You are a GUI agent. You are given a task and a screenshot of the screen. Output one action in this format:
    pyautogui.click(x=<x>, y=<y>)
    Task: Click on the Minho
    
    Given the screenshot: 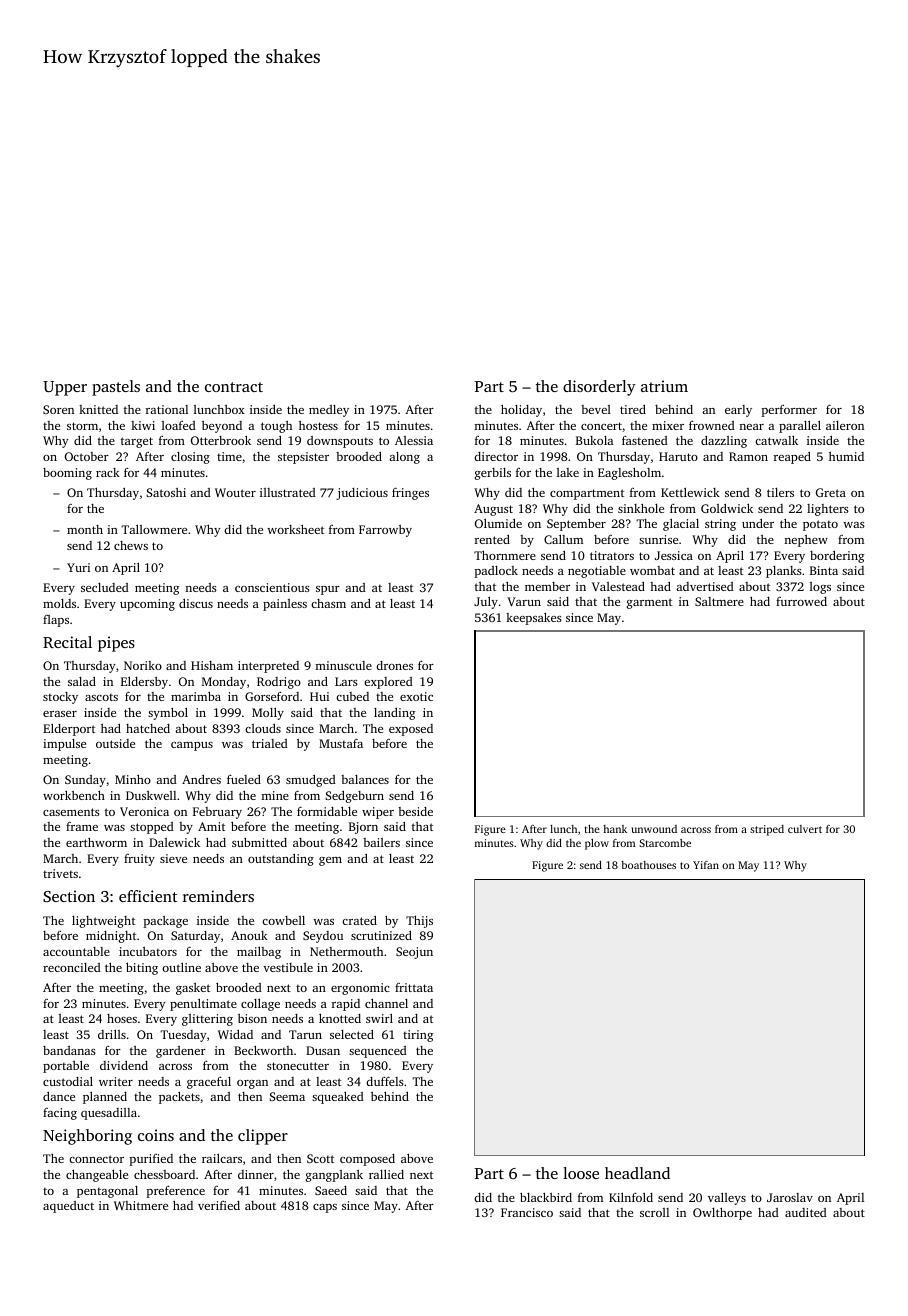 What is the action you would take?
    pyautogui.click(x=133, y=779)
